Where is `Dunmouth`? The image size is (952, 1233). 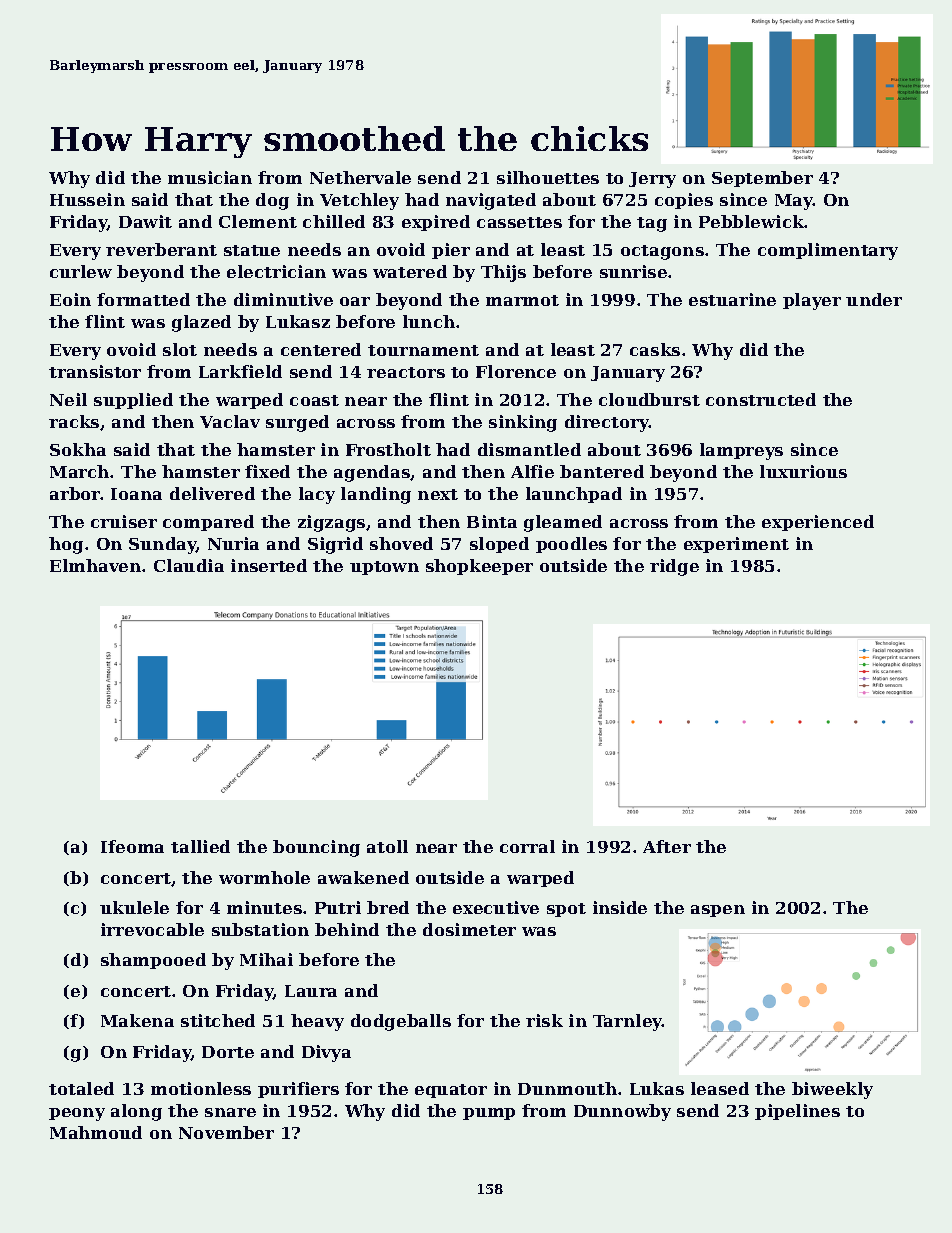 Dunmouth is located at coordinates (567, 1088).
